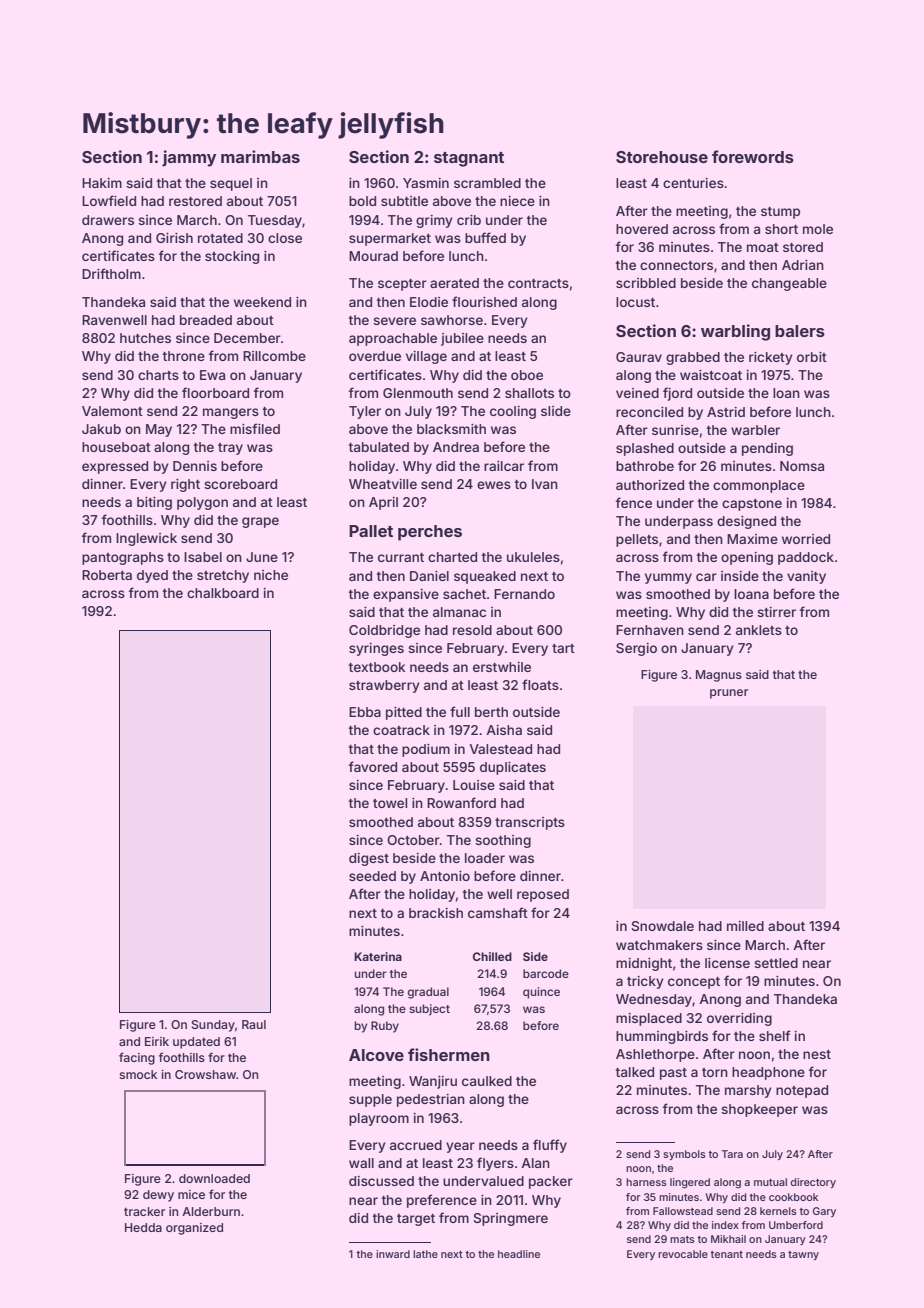  I want to click on tracker, so click(144, 1211).
